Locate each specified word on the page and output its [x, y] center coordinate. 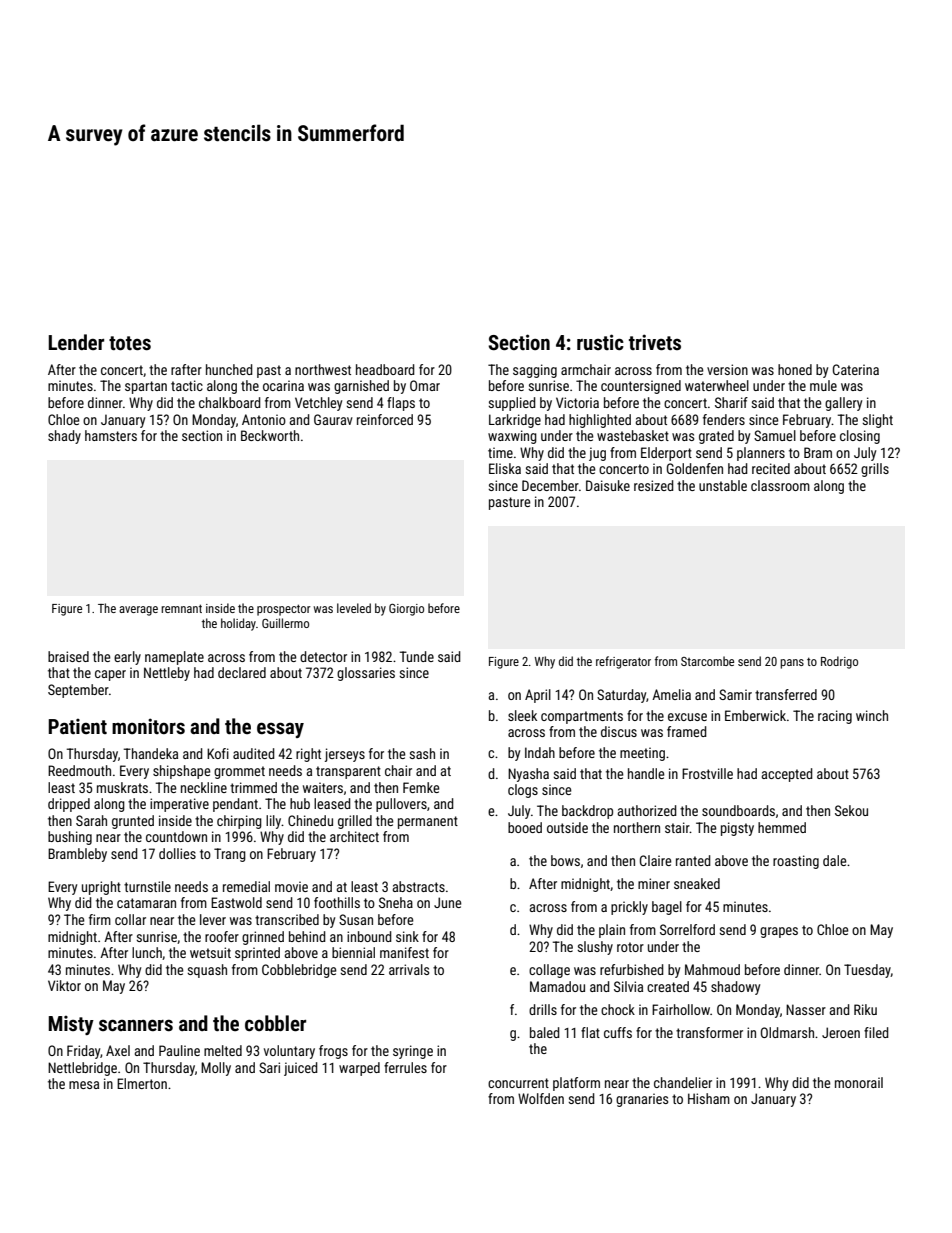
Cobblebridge [299, 971]
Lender [76, 342]
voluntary [289, 1052]
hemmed [782, 827]
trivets [655, 342]
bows [565, 860]
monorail [859, 1082]
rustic [600, 342]
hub [300, 803]
